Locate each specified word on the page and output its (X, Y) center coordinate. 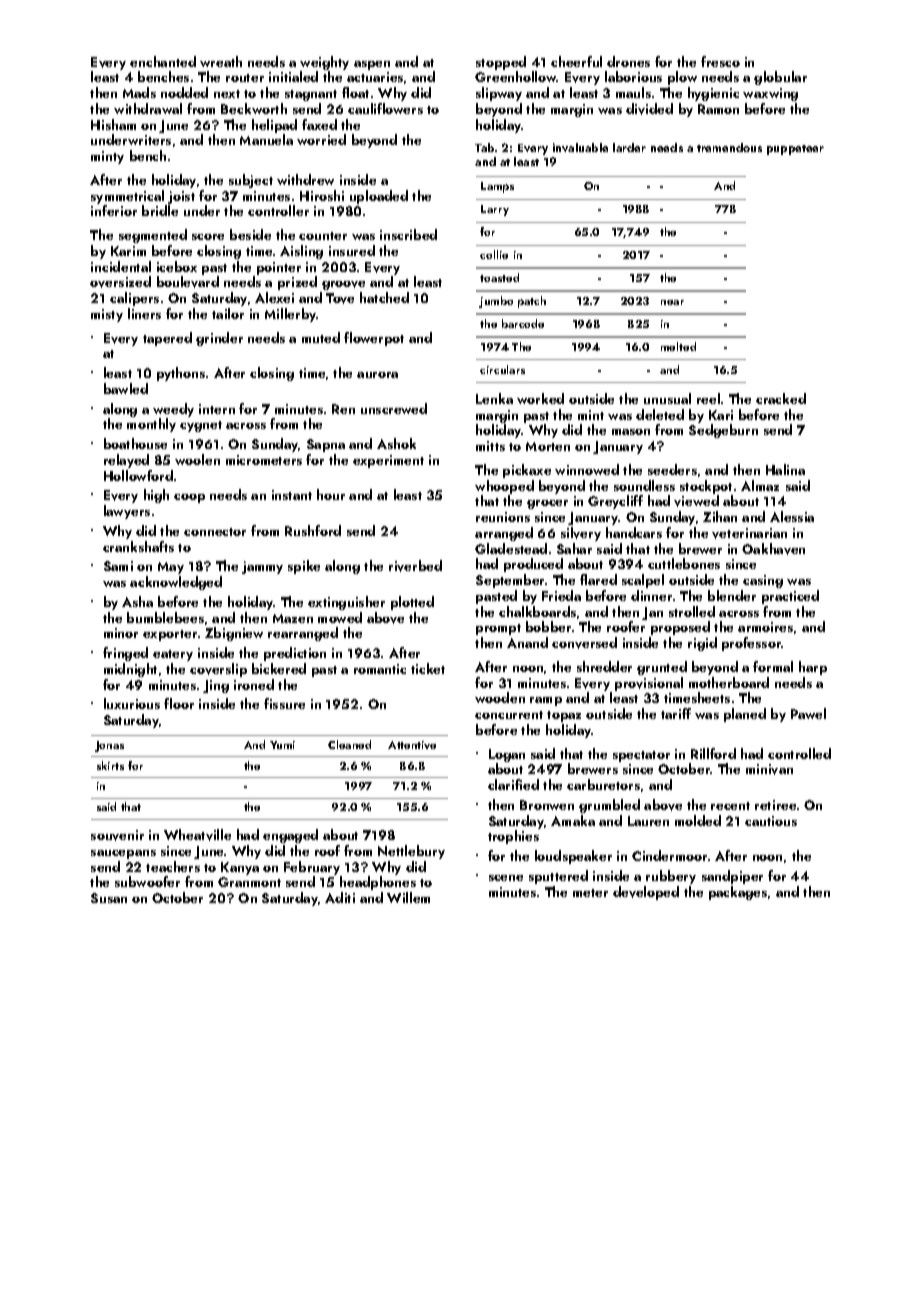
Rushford (313, 530)
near (672, 302)
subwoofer (147, 881)
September (510, 581)
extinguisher (346, 603)
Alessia (792, 516)
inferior (114, 210)
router (245, 78)
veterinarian (749, 533)
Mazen (293, 618)
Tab (484, 147)
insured (352, 250)
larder (629, 147)
